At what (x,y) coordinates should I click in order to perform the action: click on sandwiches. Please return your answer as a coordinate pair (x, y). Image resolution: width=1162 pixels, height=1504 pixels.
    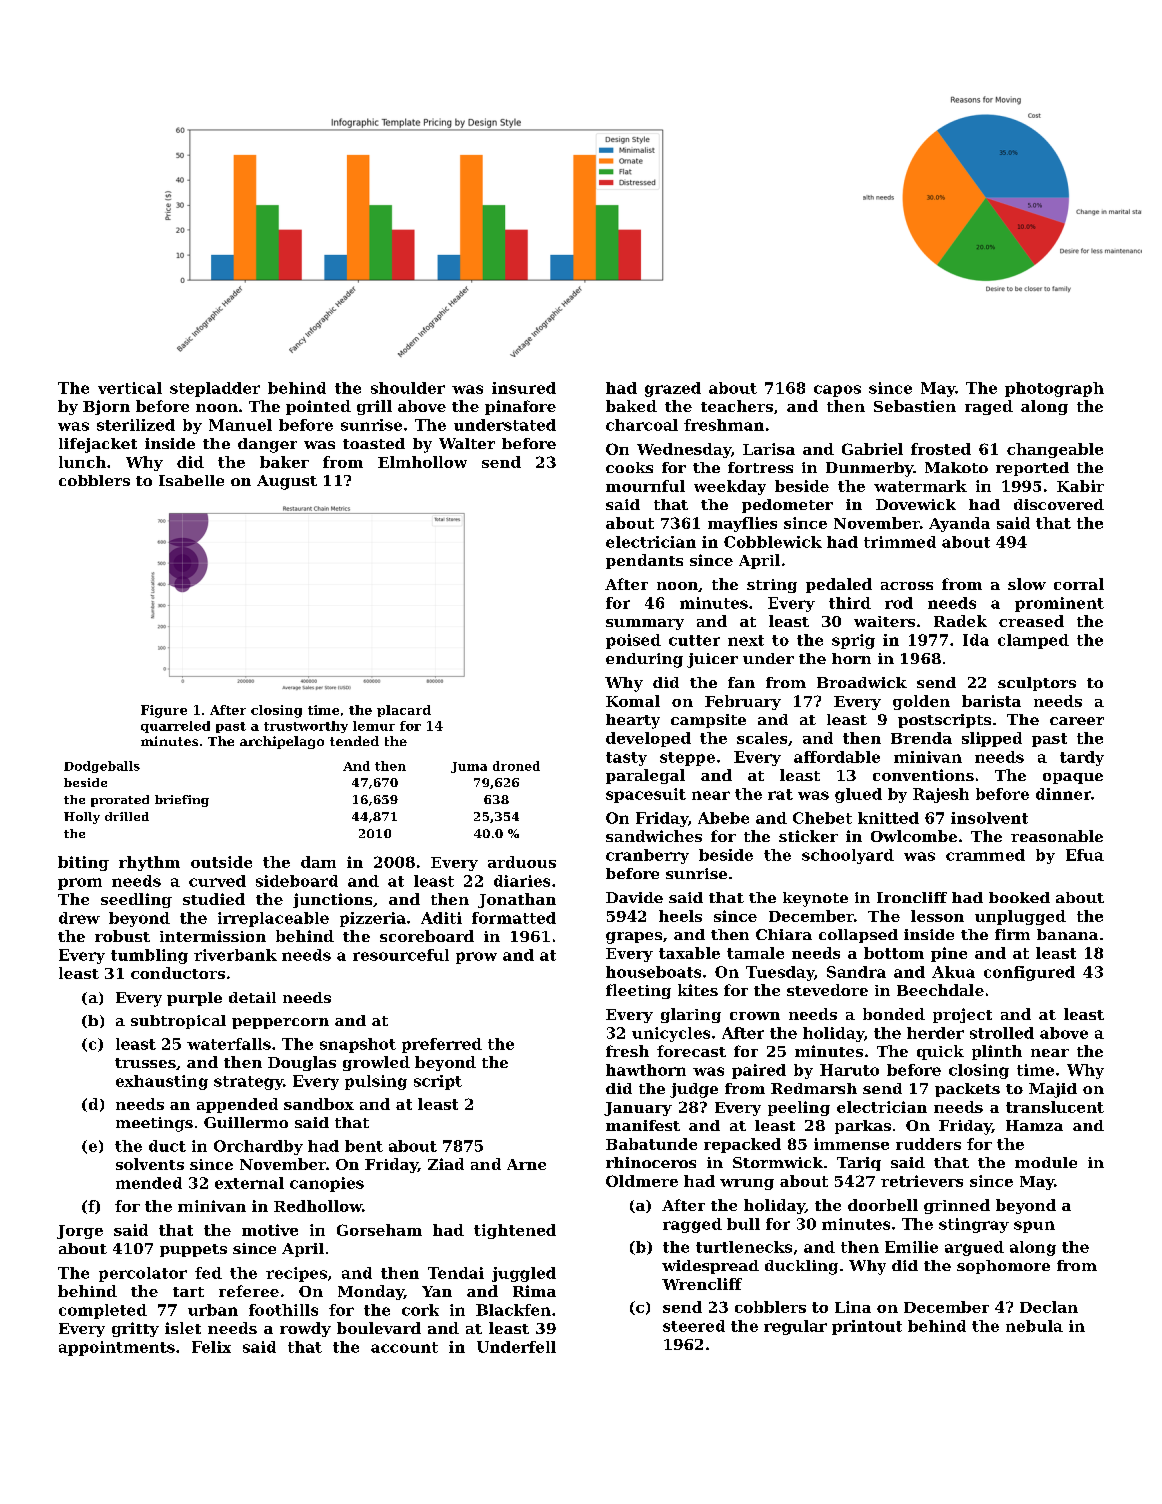
    Looking at the image, I should click on (654, 836).
